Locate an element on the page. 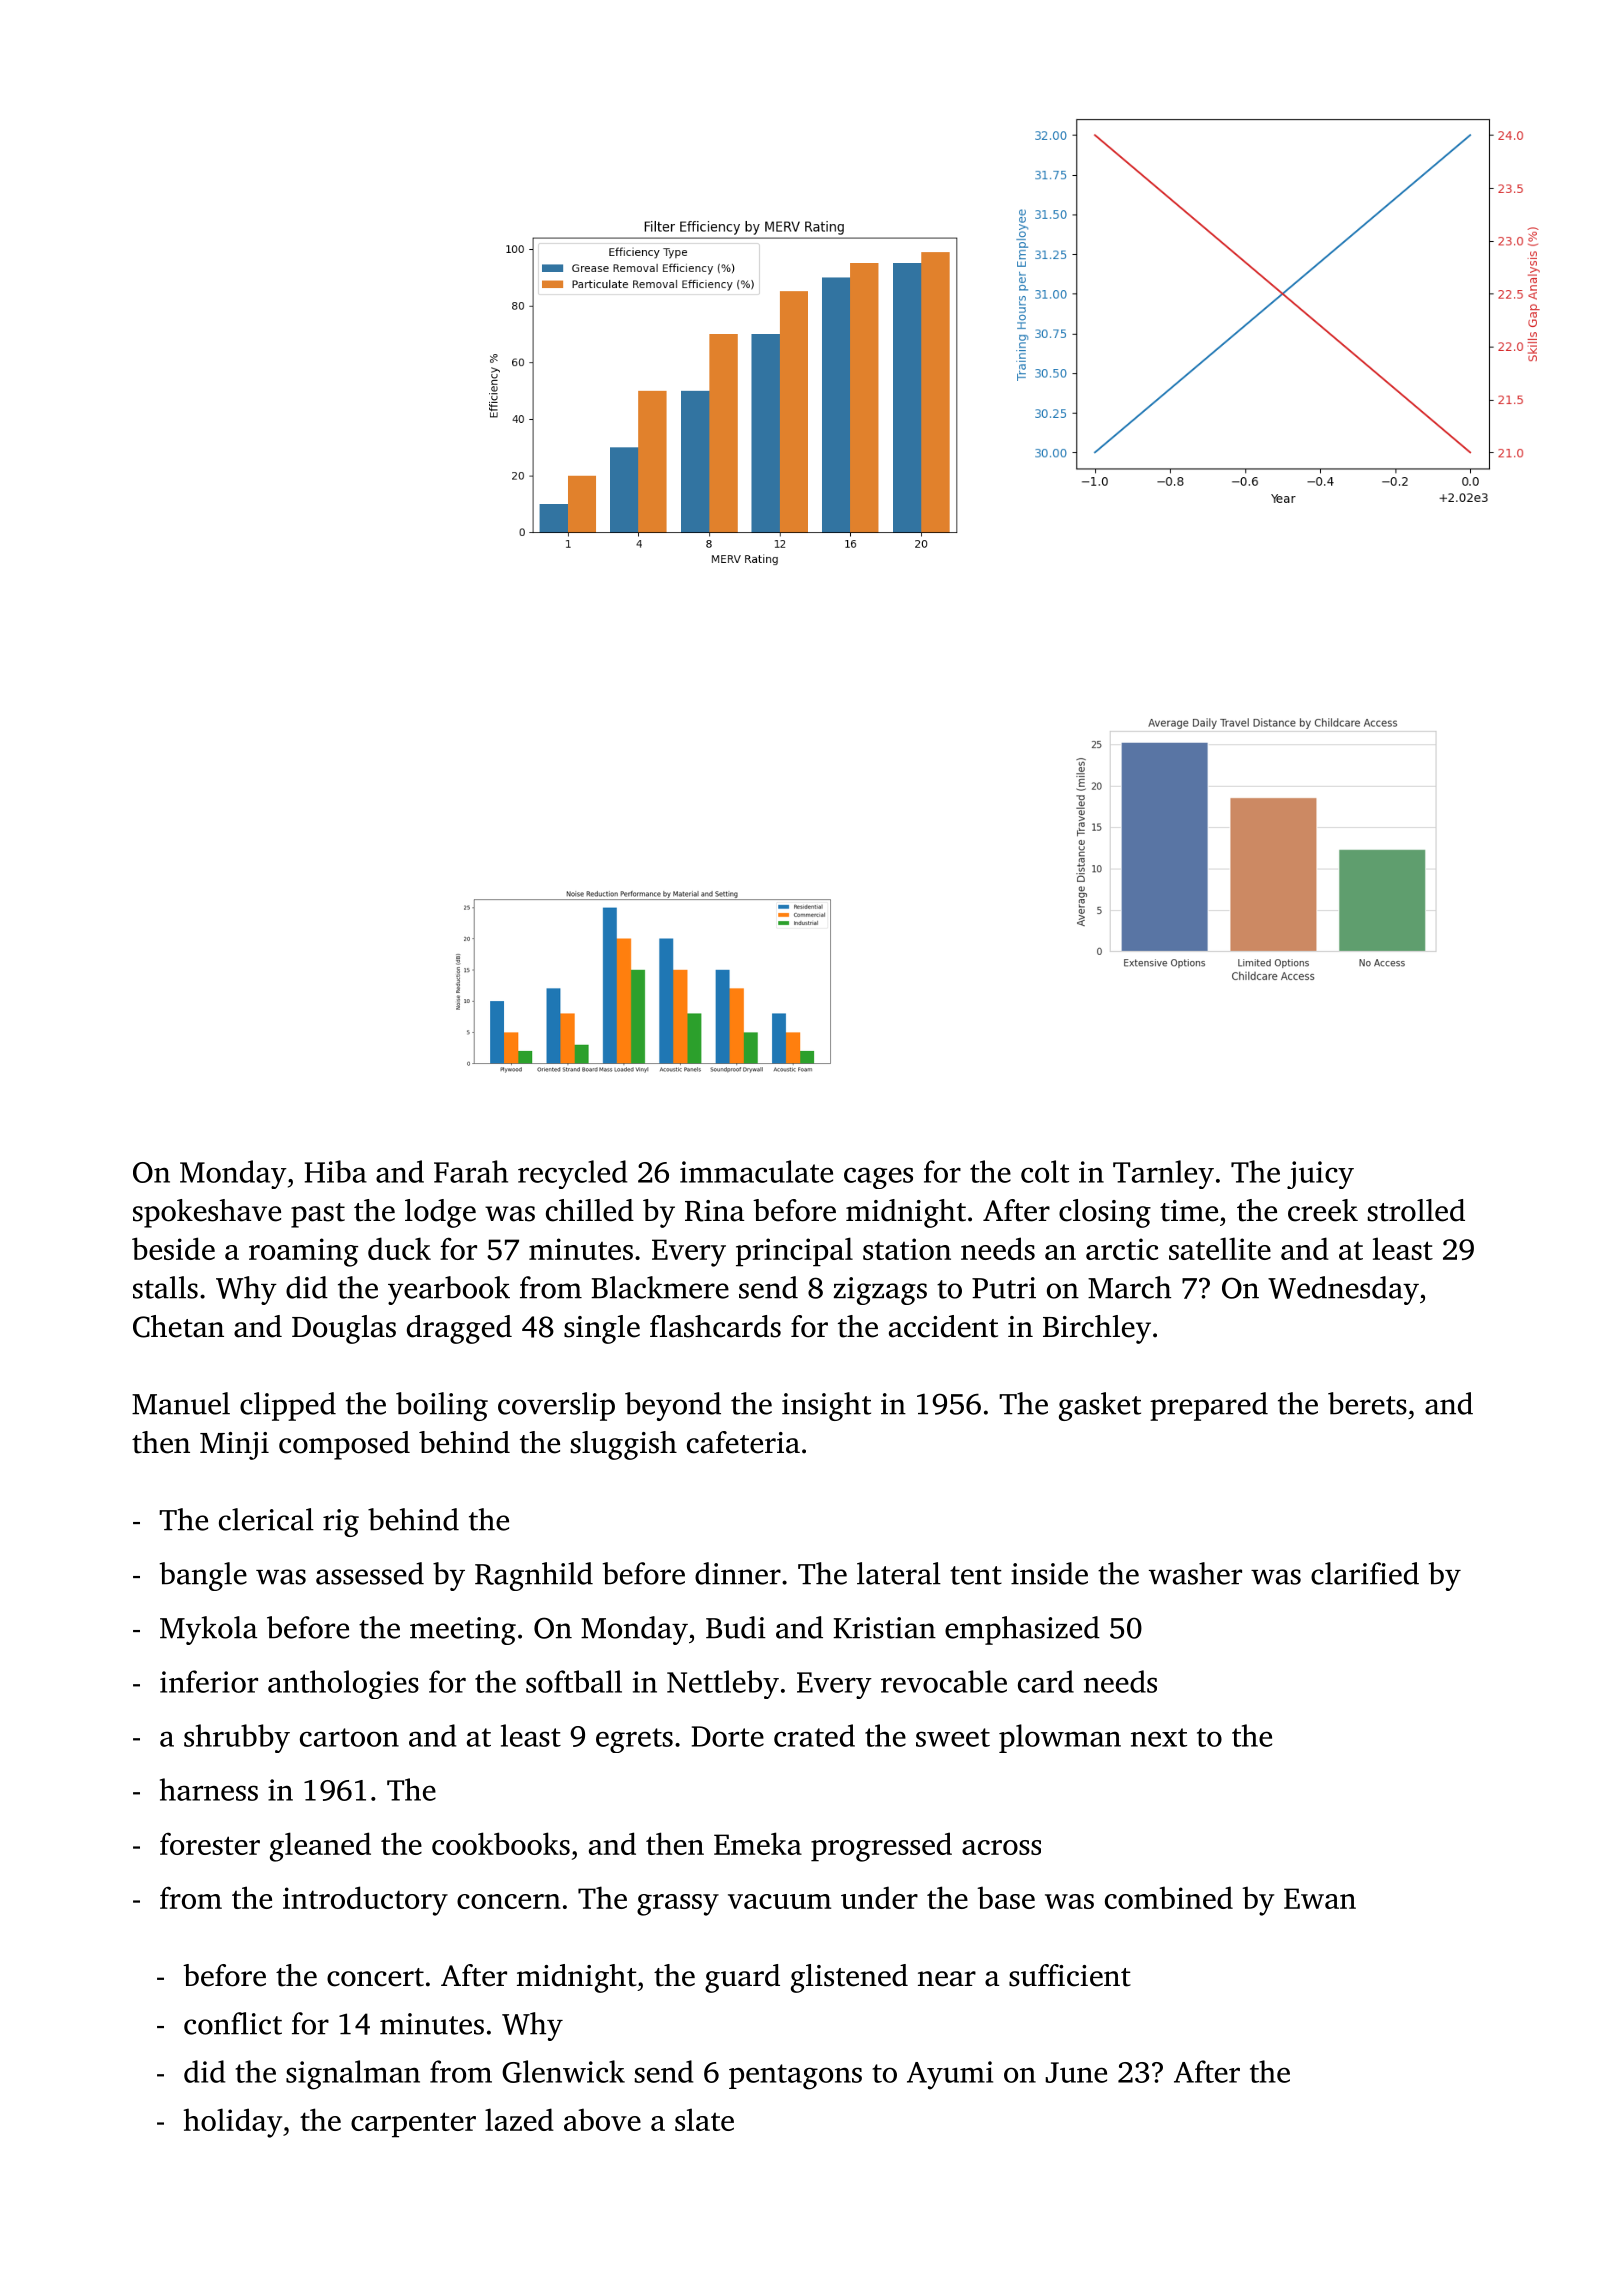  next is located at coordinates (1159, 1737).
